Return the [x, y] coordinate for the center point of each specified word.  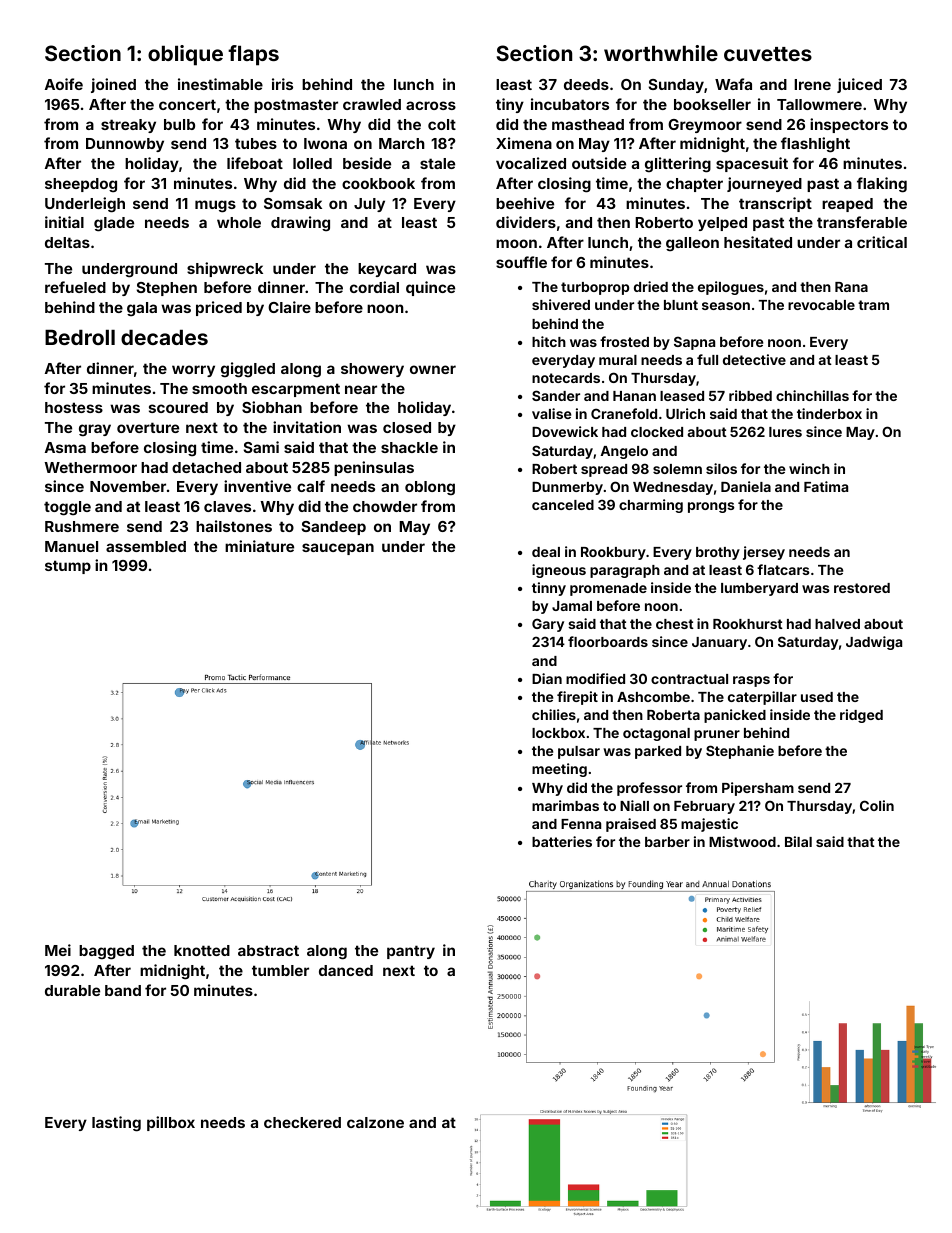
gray [95, 430]
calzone [375, 1122]
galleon [692, 244]
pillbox [171, 1123]
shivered [561, 304]
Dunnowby [125, 145]
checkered [302, 1122]
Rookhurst [748, 624]
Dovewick [565, 431]
